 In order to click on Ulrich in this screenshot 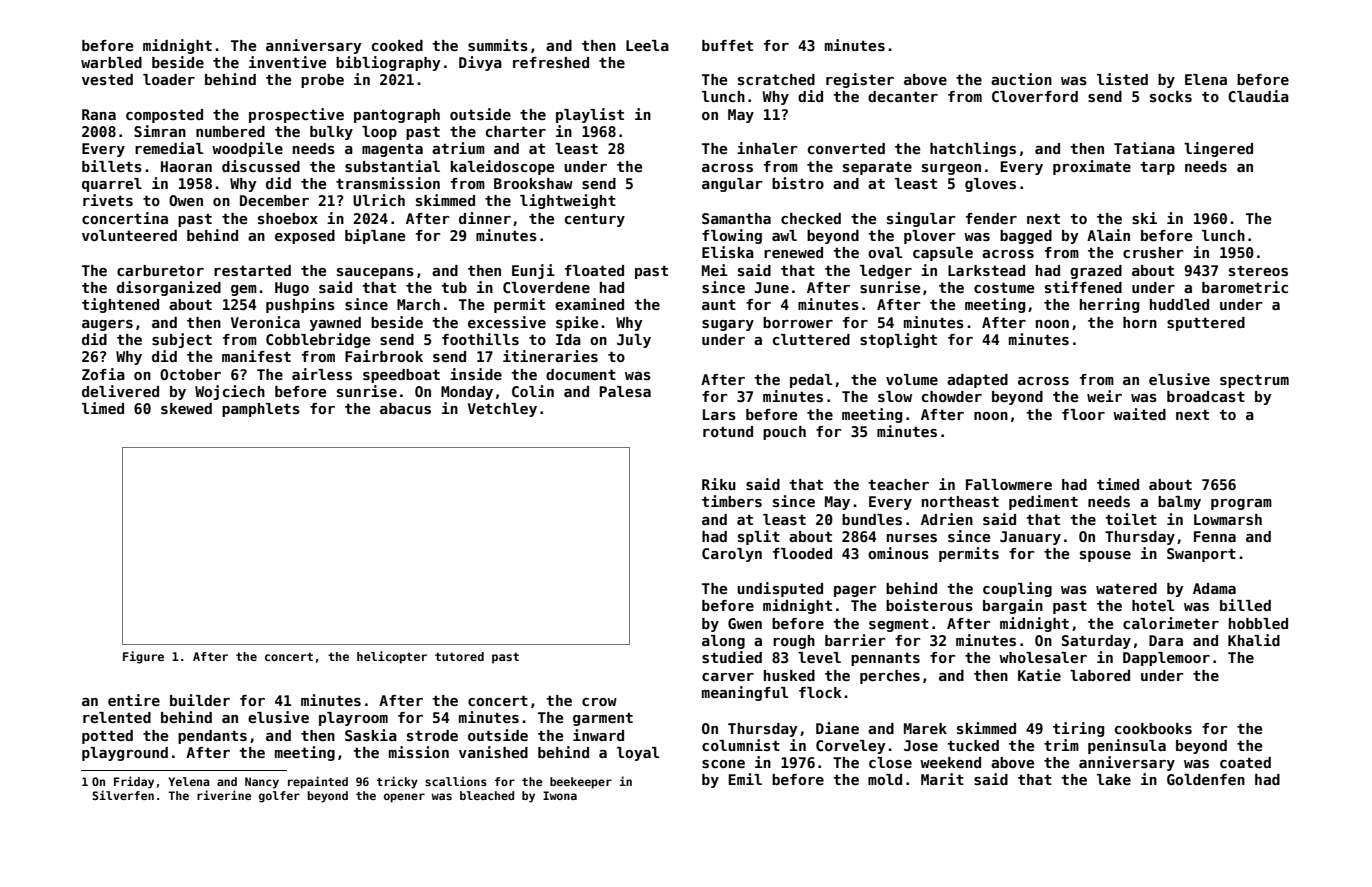, I will do `click(379, 200)`.
